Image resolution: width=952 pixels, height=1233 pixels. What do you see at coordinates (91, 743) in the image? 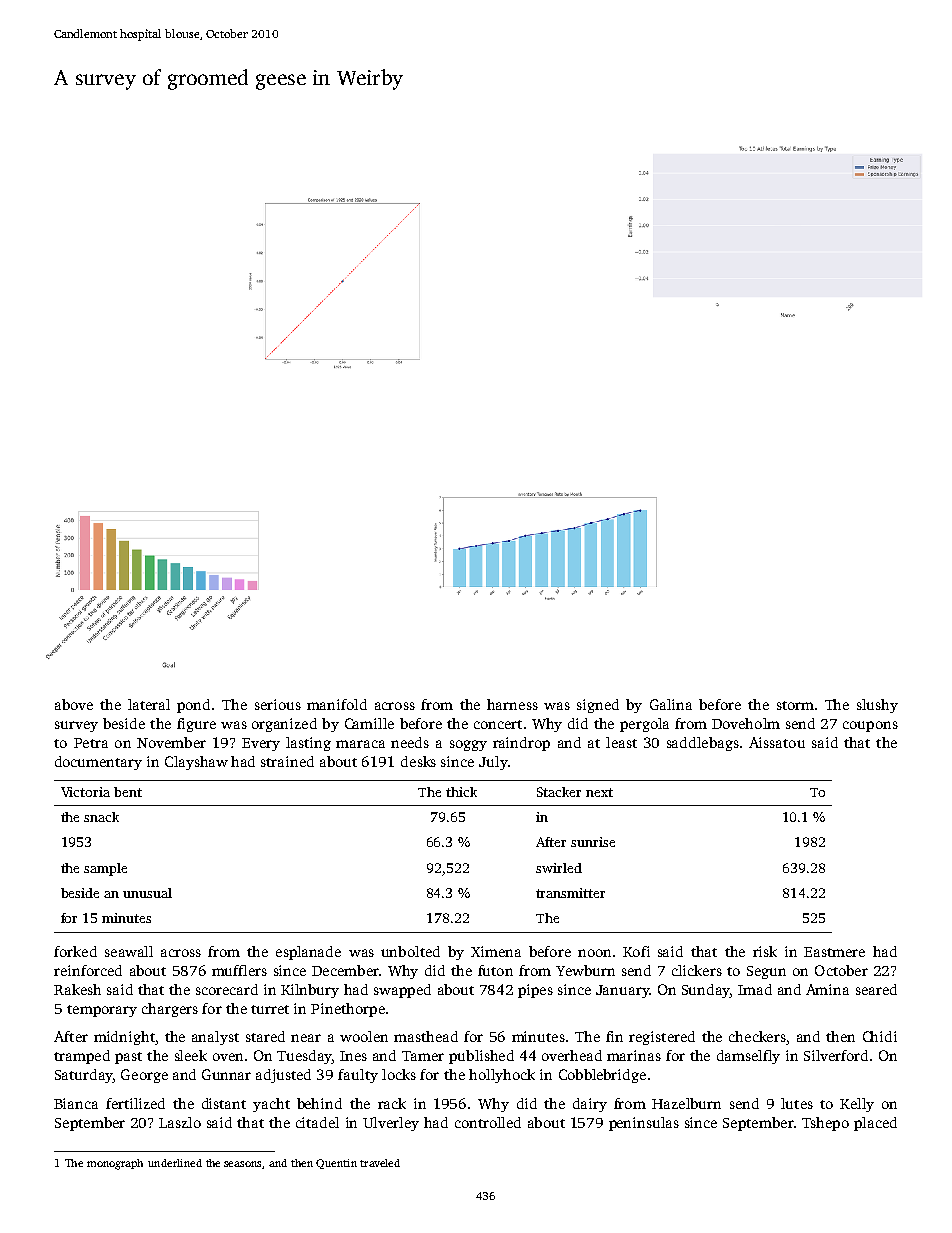
I see `Petra` at bounding box center [91, 743].
